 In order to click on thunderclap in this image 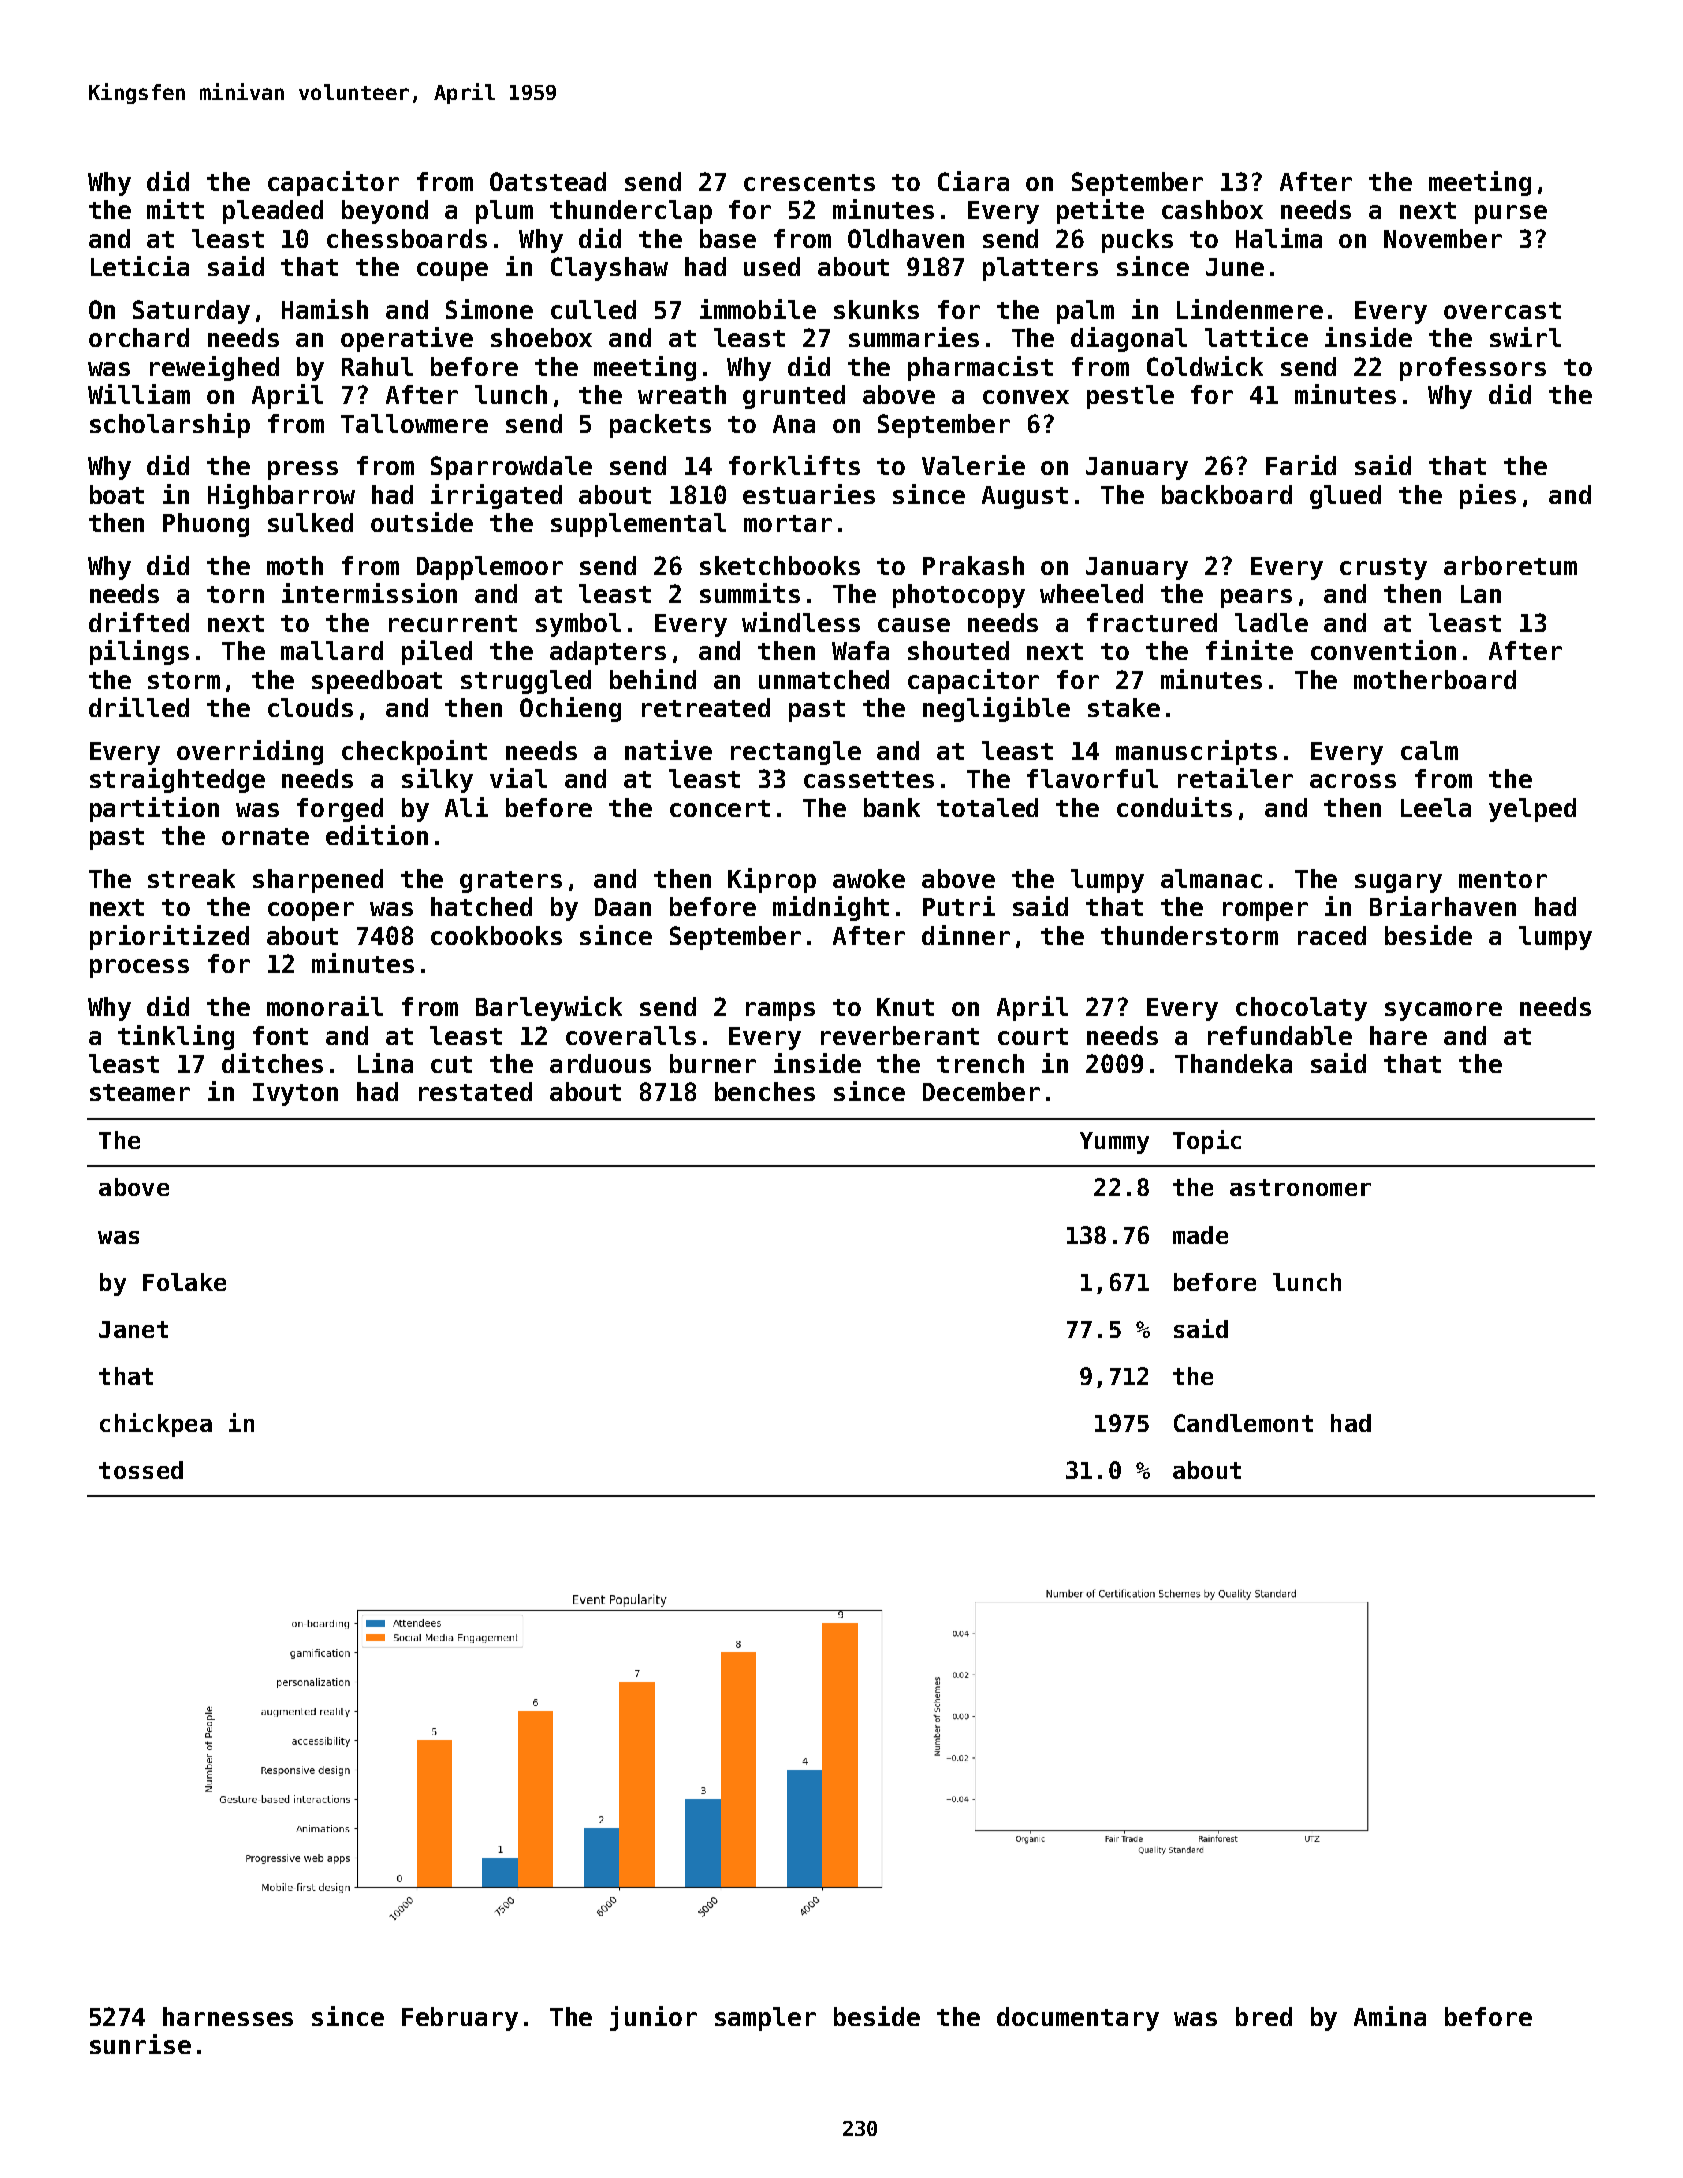, I will do `click(631, 212)`.
